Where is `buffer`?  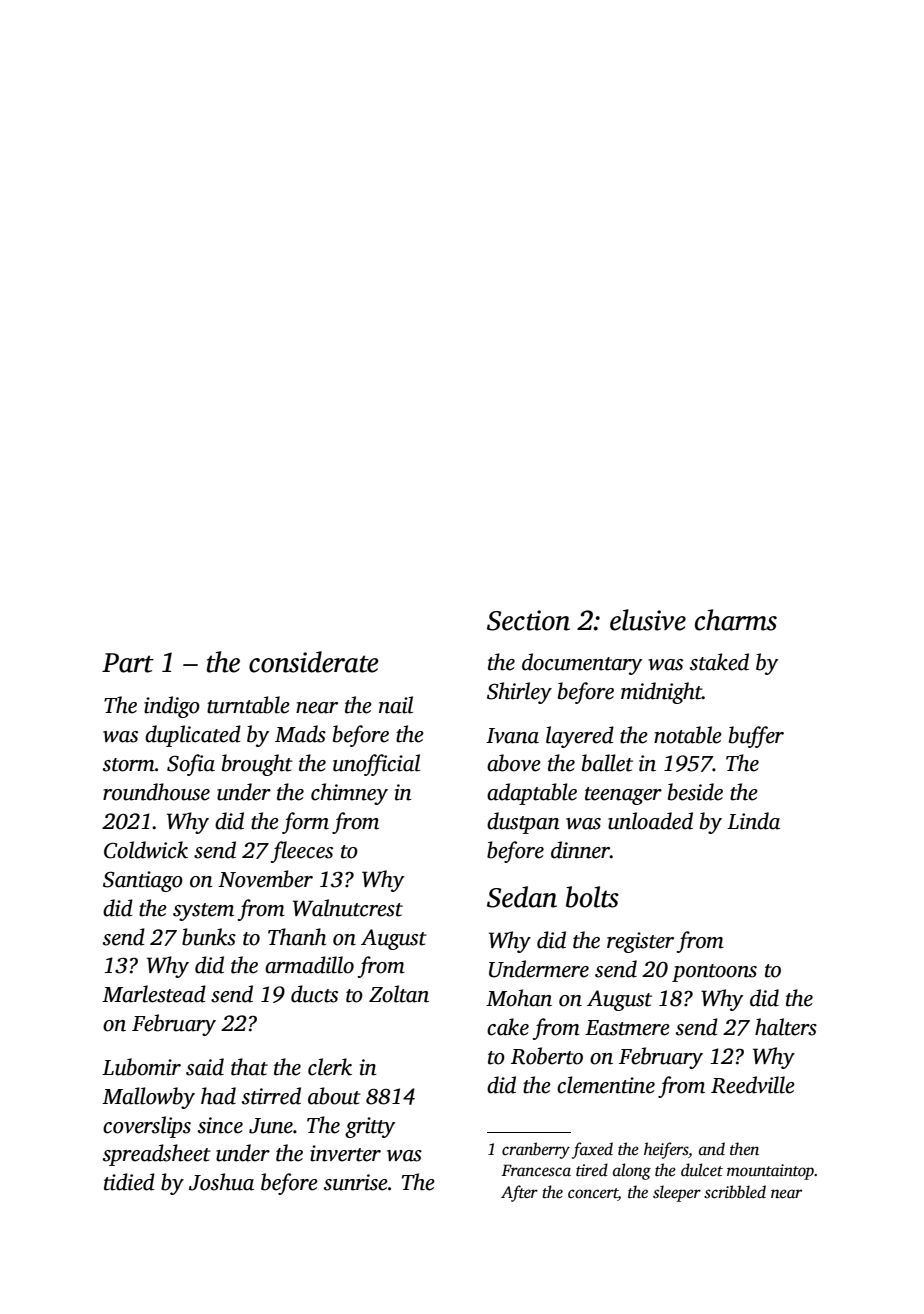
buffer is located at coordinates (756, 737).
